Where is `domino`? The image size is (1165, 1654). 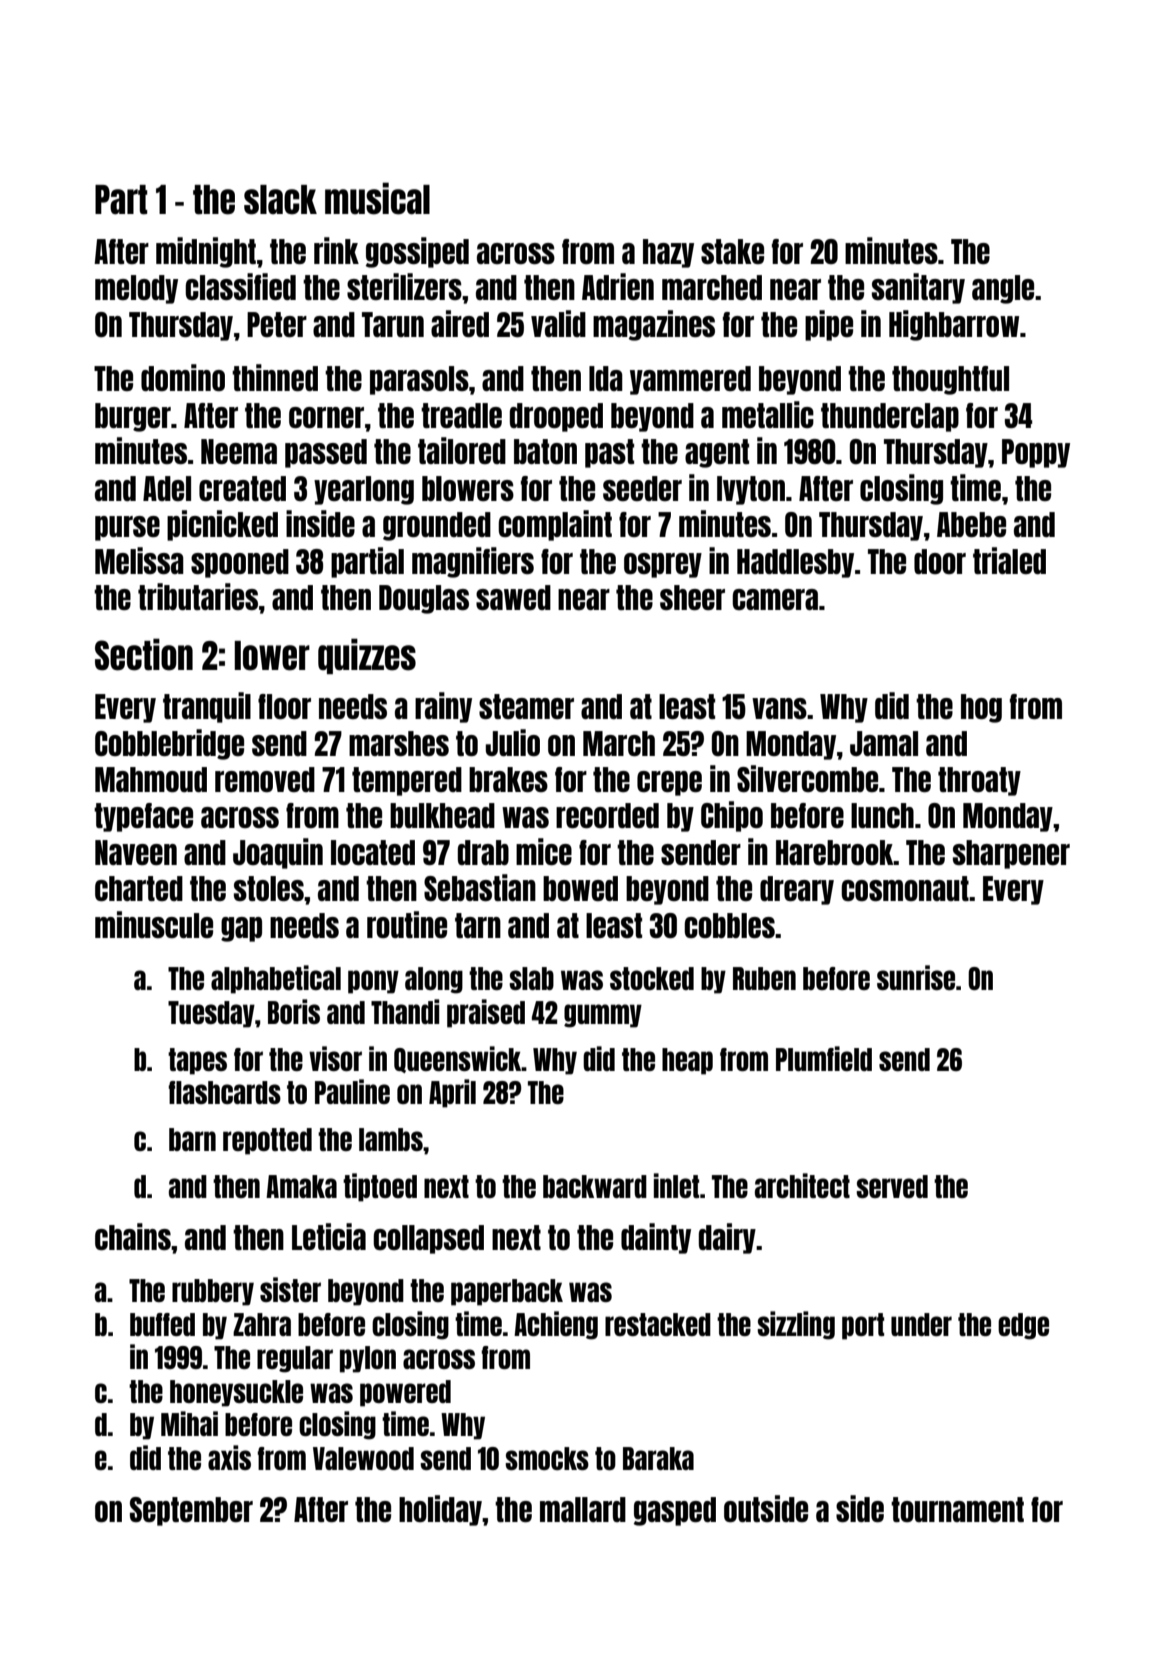 domino is located at coordinates (183, 377).
